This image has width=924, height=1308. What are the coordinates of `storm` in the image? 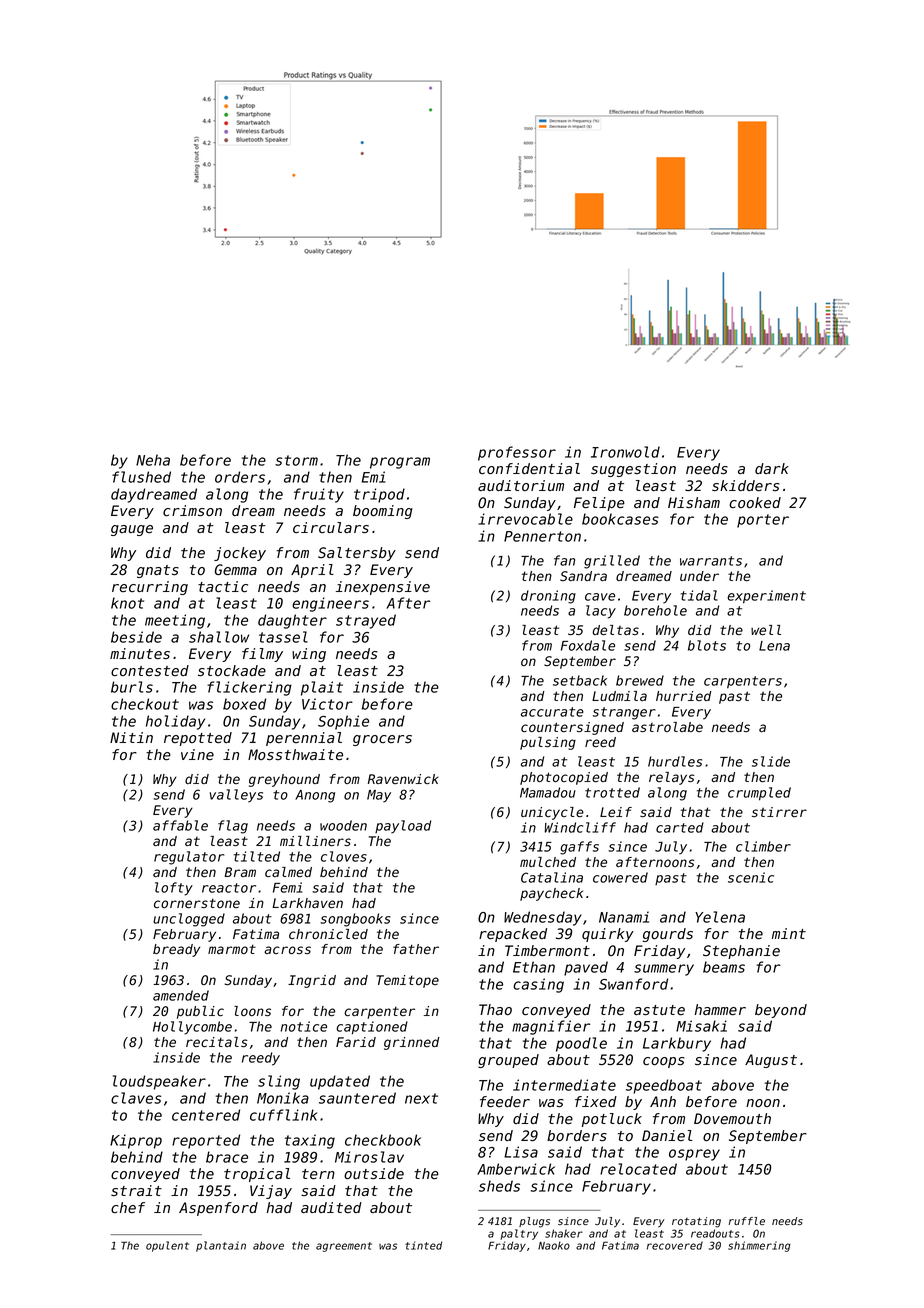 It's located at (296, 460).
